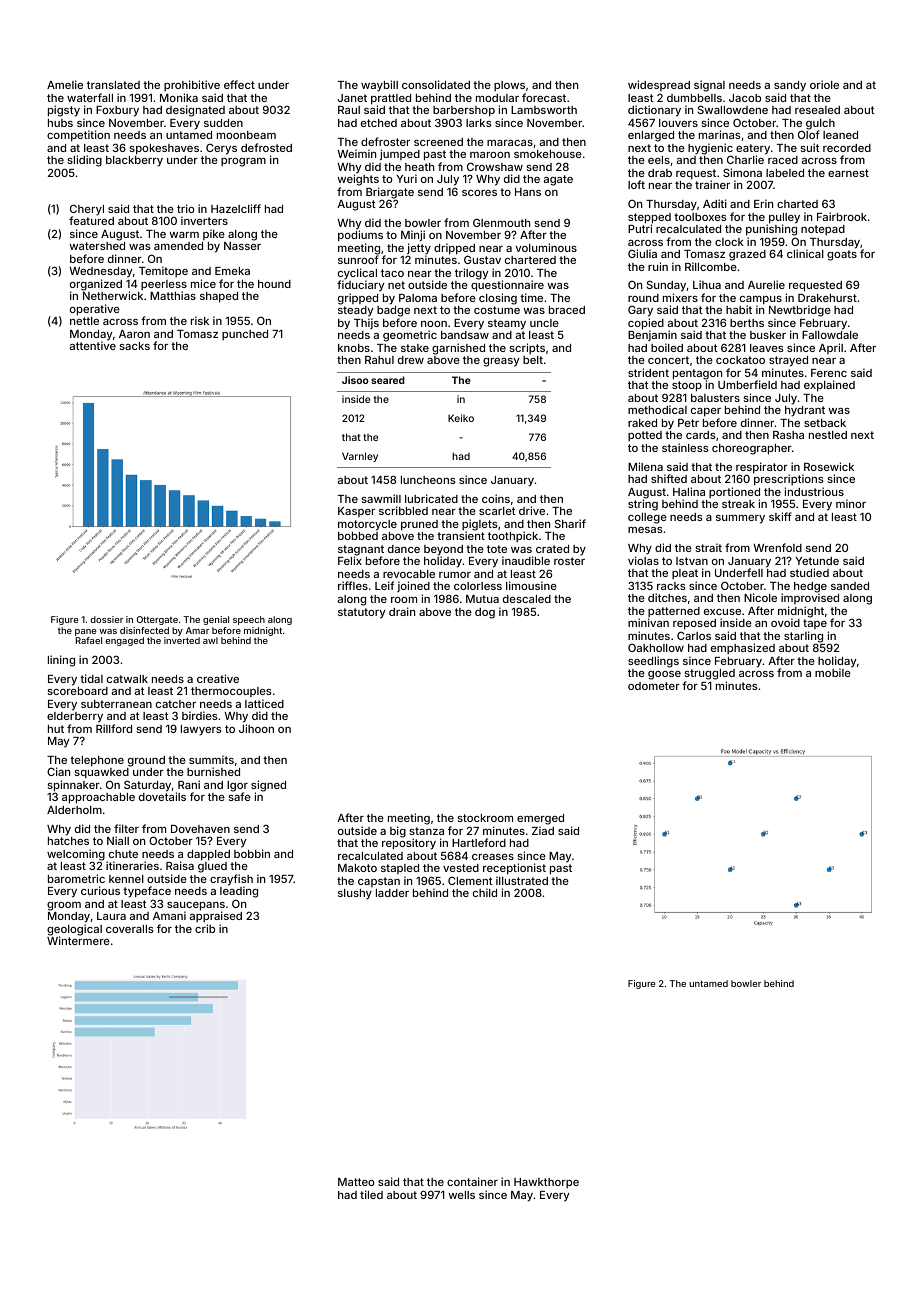  What do you see at coordinates (548, 154) in the screenshot?
I see `smokehouse` at bounding box center [548, 154].
